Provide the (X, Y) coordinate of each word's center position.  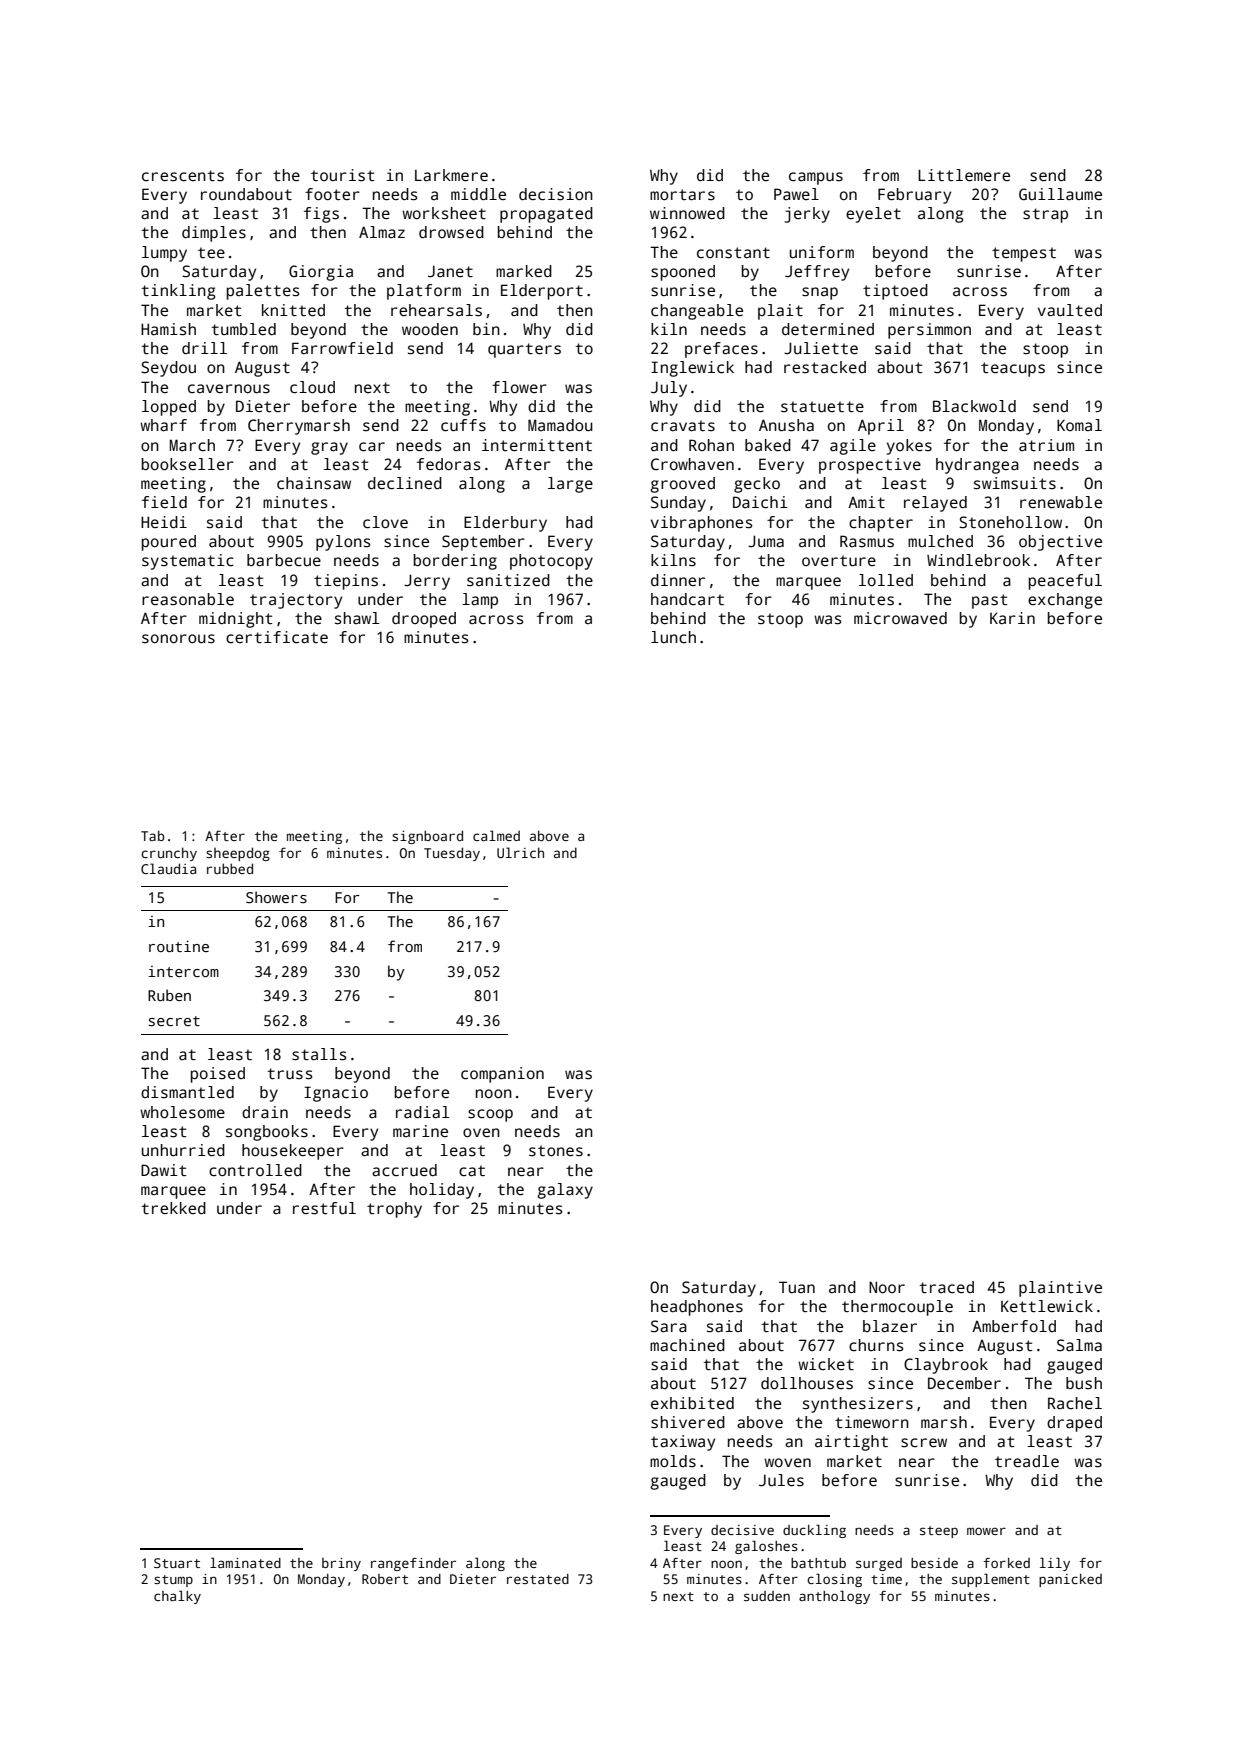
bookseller (188, 464)
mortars (682, 195)
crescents (183, 176)
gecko (757, 485)
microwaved (900, 618)
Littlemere (964, 175)
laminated (245, 1562)
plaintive (1060, 1289)
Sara (669, 1326)
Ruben (169, 995)
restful (324, 1208)
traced (946, 1287)
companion (502, 1075)
